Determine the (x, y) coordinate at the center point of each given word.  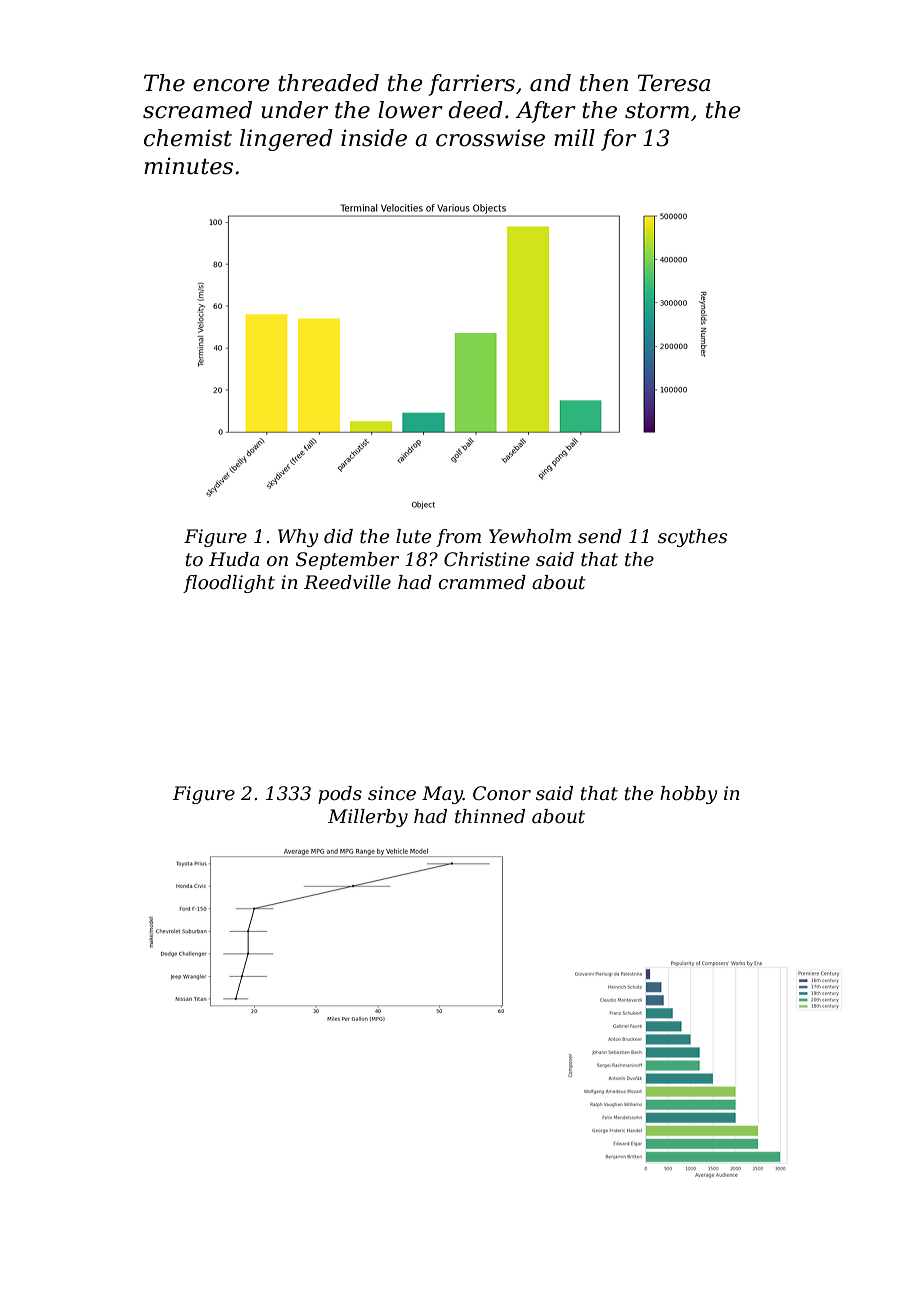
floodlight (229, 584)
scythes (692, 538)
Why (298, 538)
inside (374, 138)
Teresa (674, 83)
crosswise (490, 138)
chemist (188, 138)
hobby (688, 795)
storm (657, 111)
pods (340, 795)
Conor (502, 793)
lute (413, 536)
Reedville (347, 582)
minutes (188, 166)
